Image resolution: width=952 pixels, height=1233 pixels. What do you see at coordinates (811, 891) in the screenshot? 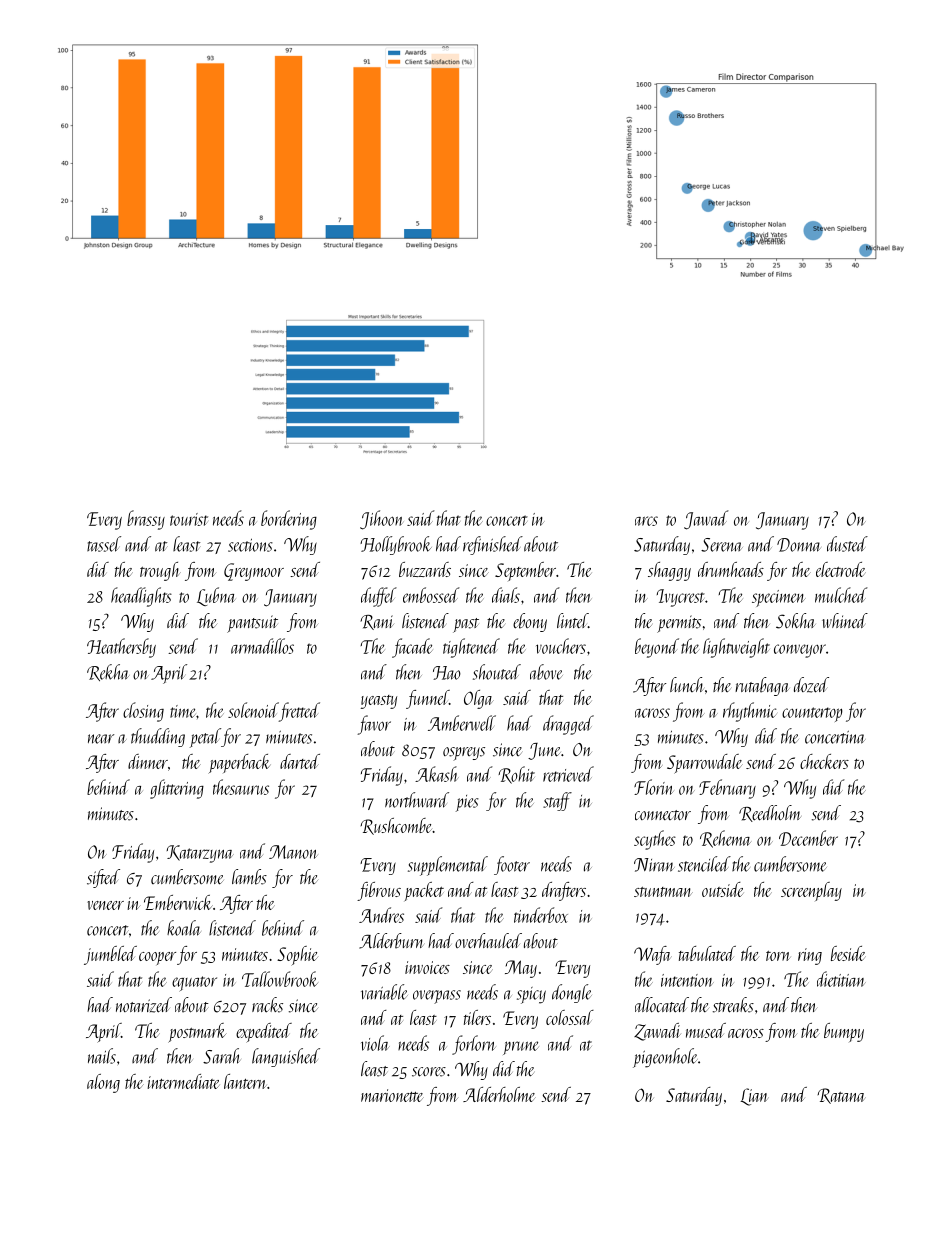
I see `screenplay` at bounding box center [811, 891].
